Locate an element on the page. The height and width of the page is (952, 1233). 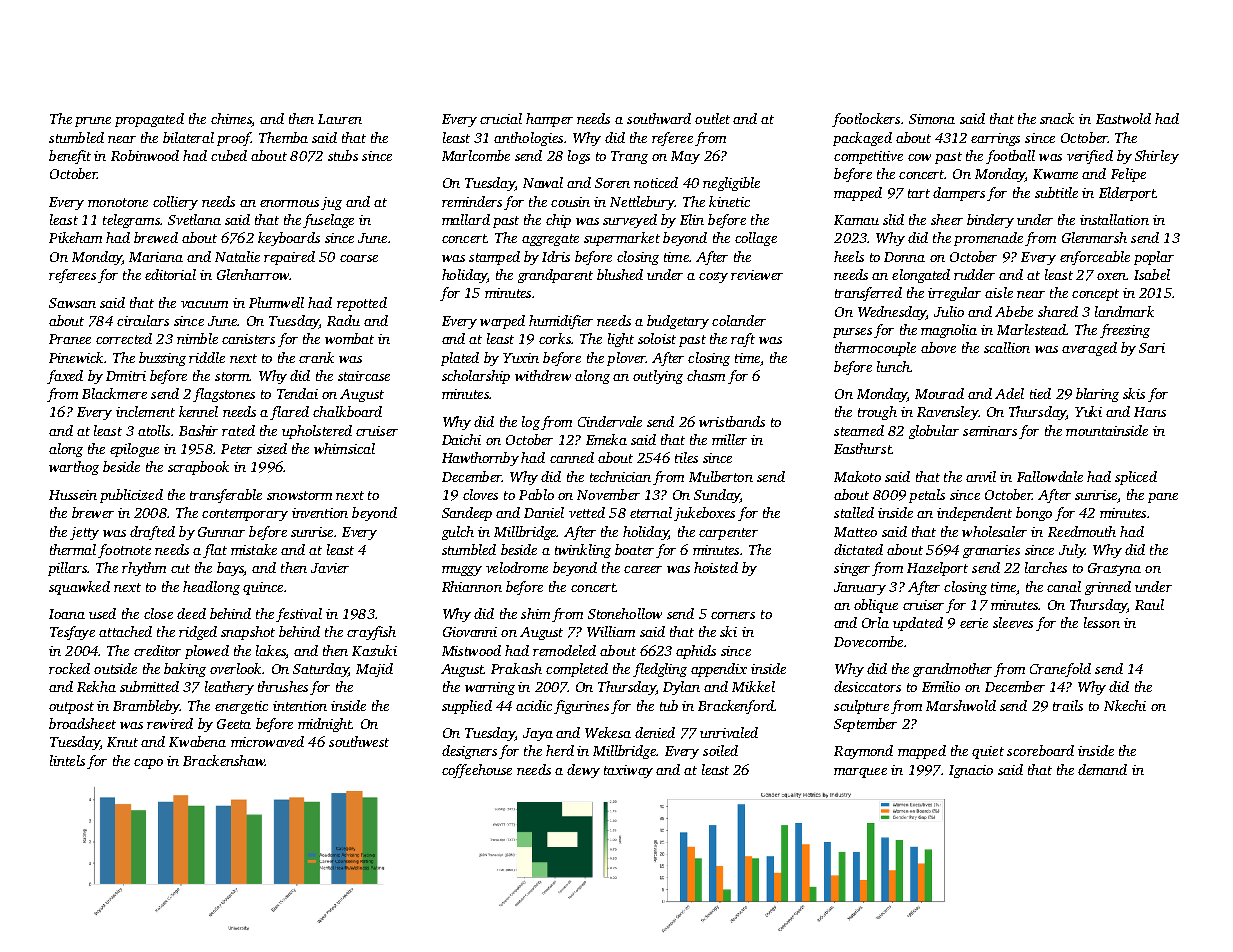
Pranee is located at coordinates (70, 339).
